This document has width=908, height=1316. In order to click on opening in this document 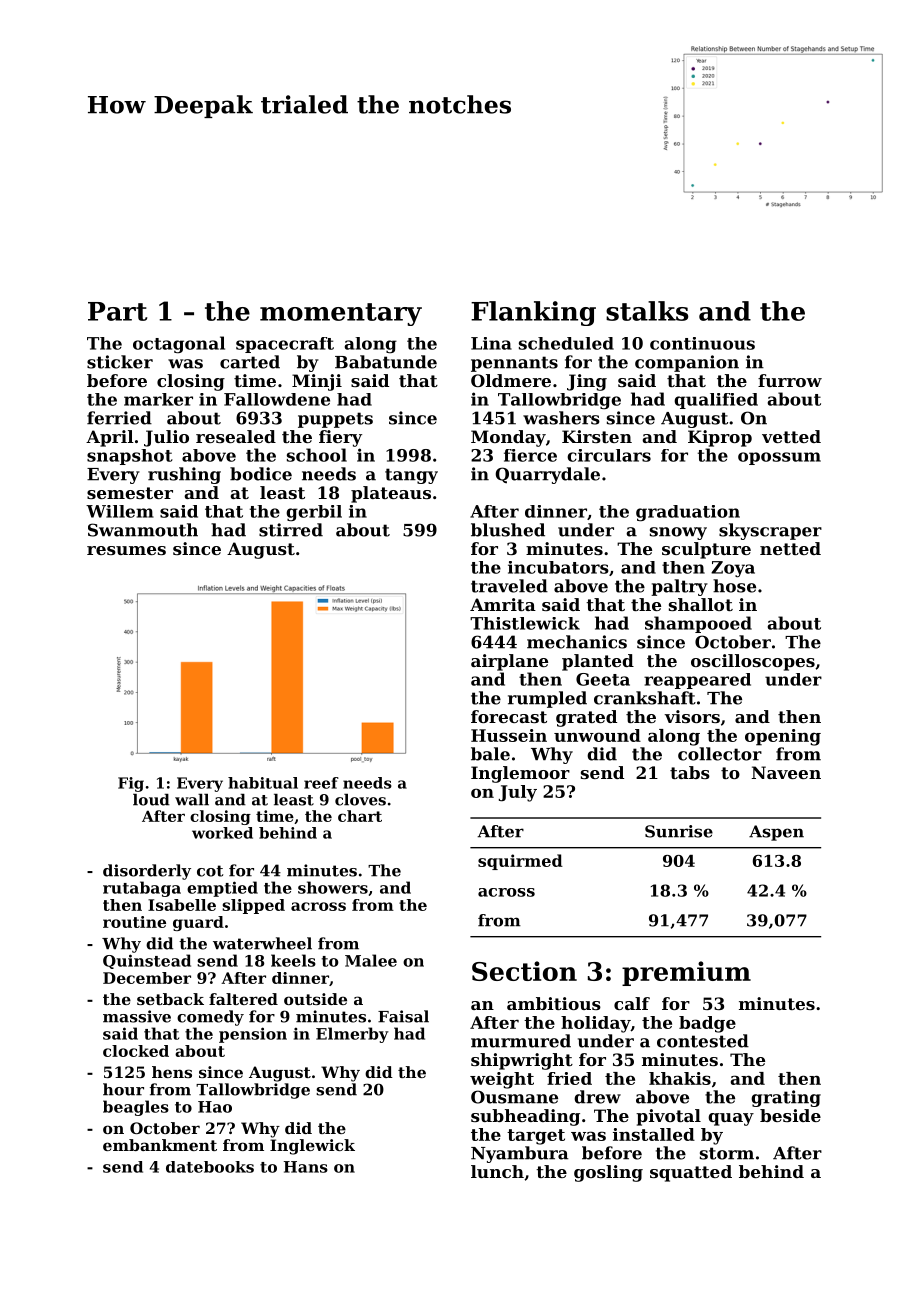, I will do `click(783, 737)`.
